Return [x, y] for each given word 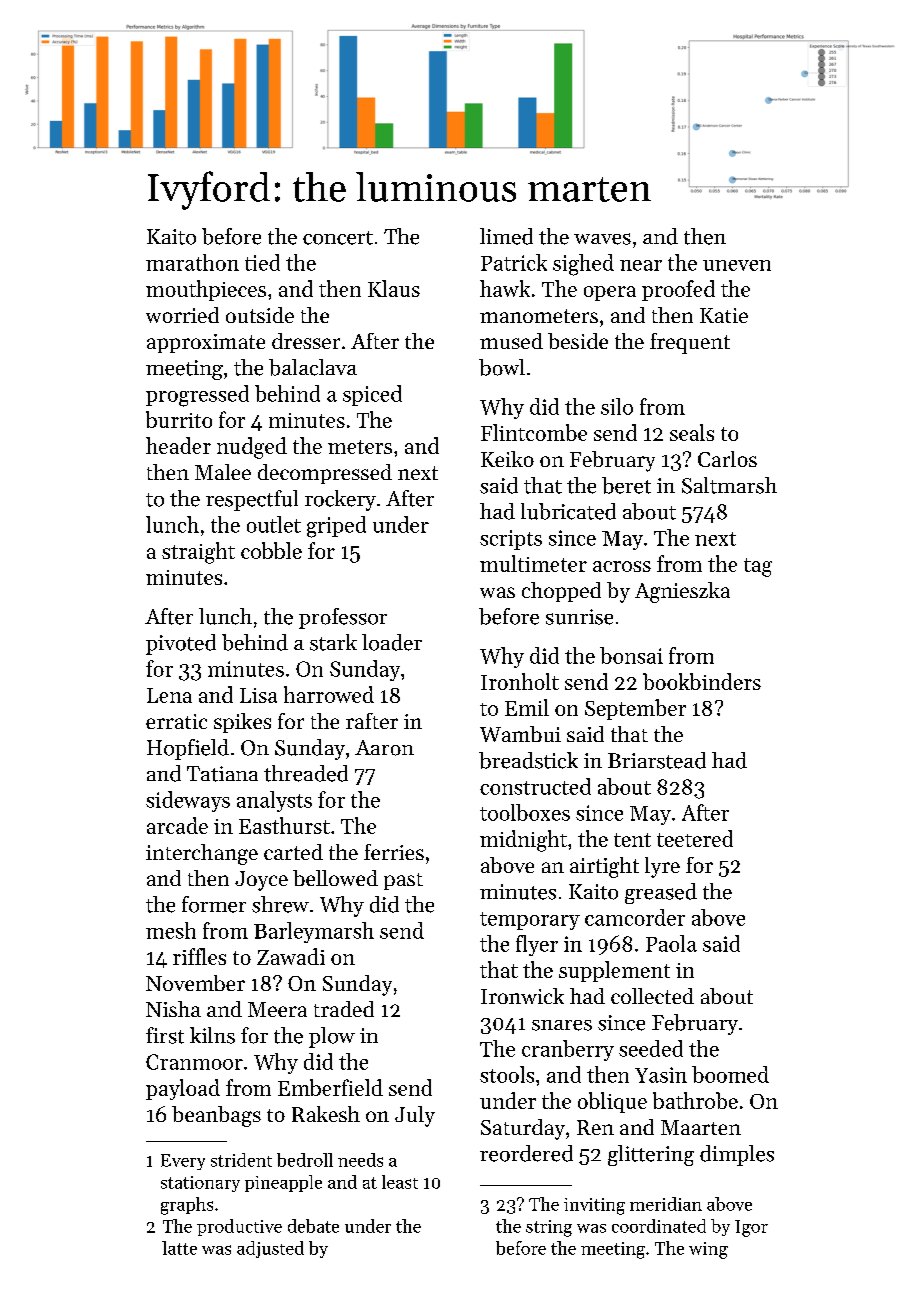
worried [182, 315]
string [549, 1228]
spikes [242, 723]
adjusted [270, 1249]
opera [610, 293]
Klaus [394, 288]
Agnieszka [682, 592]
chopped [561, 592]
